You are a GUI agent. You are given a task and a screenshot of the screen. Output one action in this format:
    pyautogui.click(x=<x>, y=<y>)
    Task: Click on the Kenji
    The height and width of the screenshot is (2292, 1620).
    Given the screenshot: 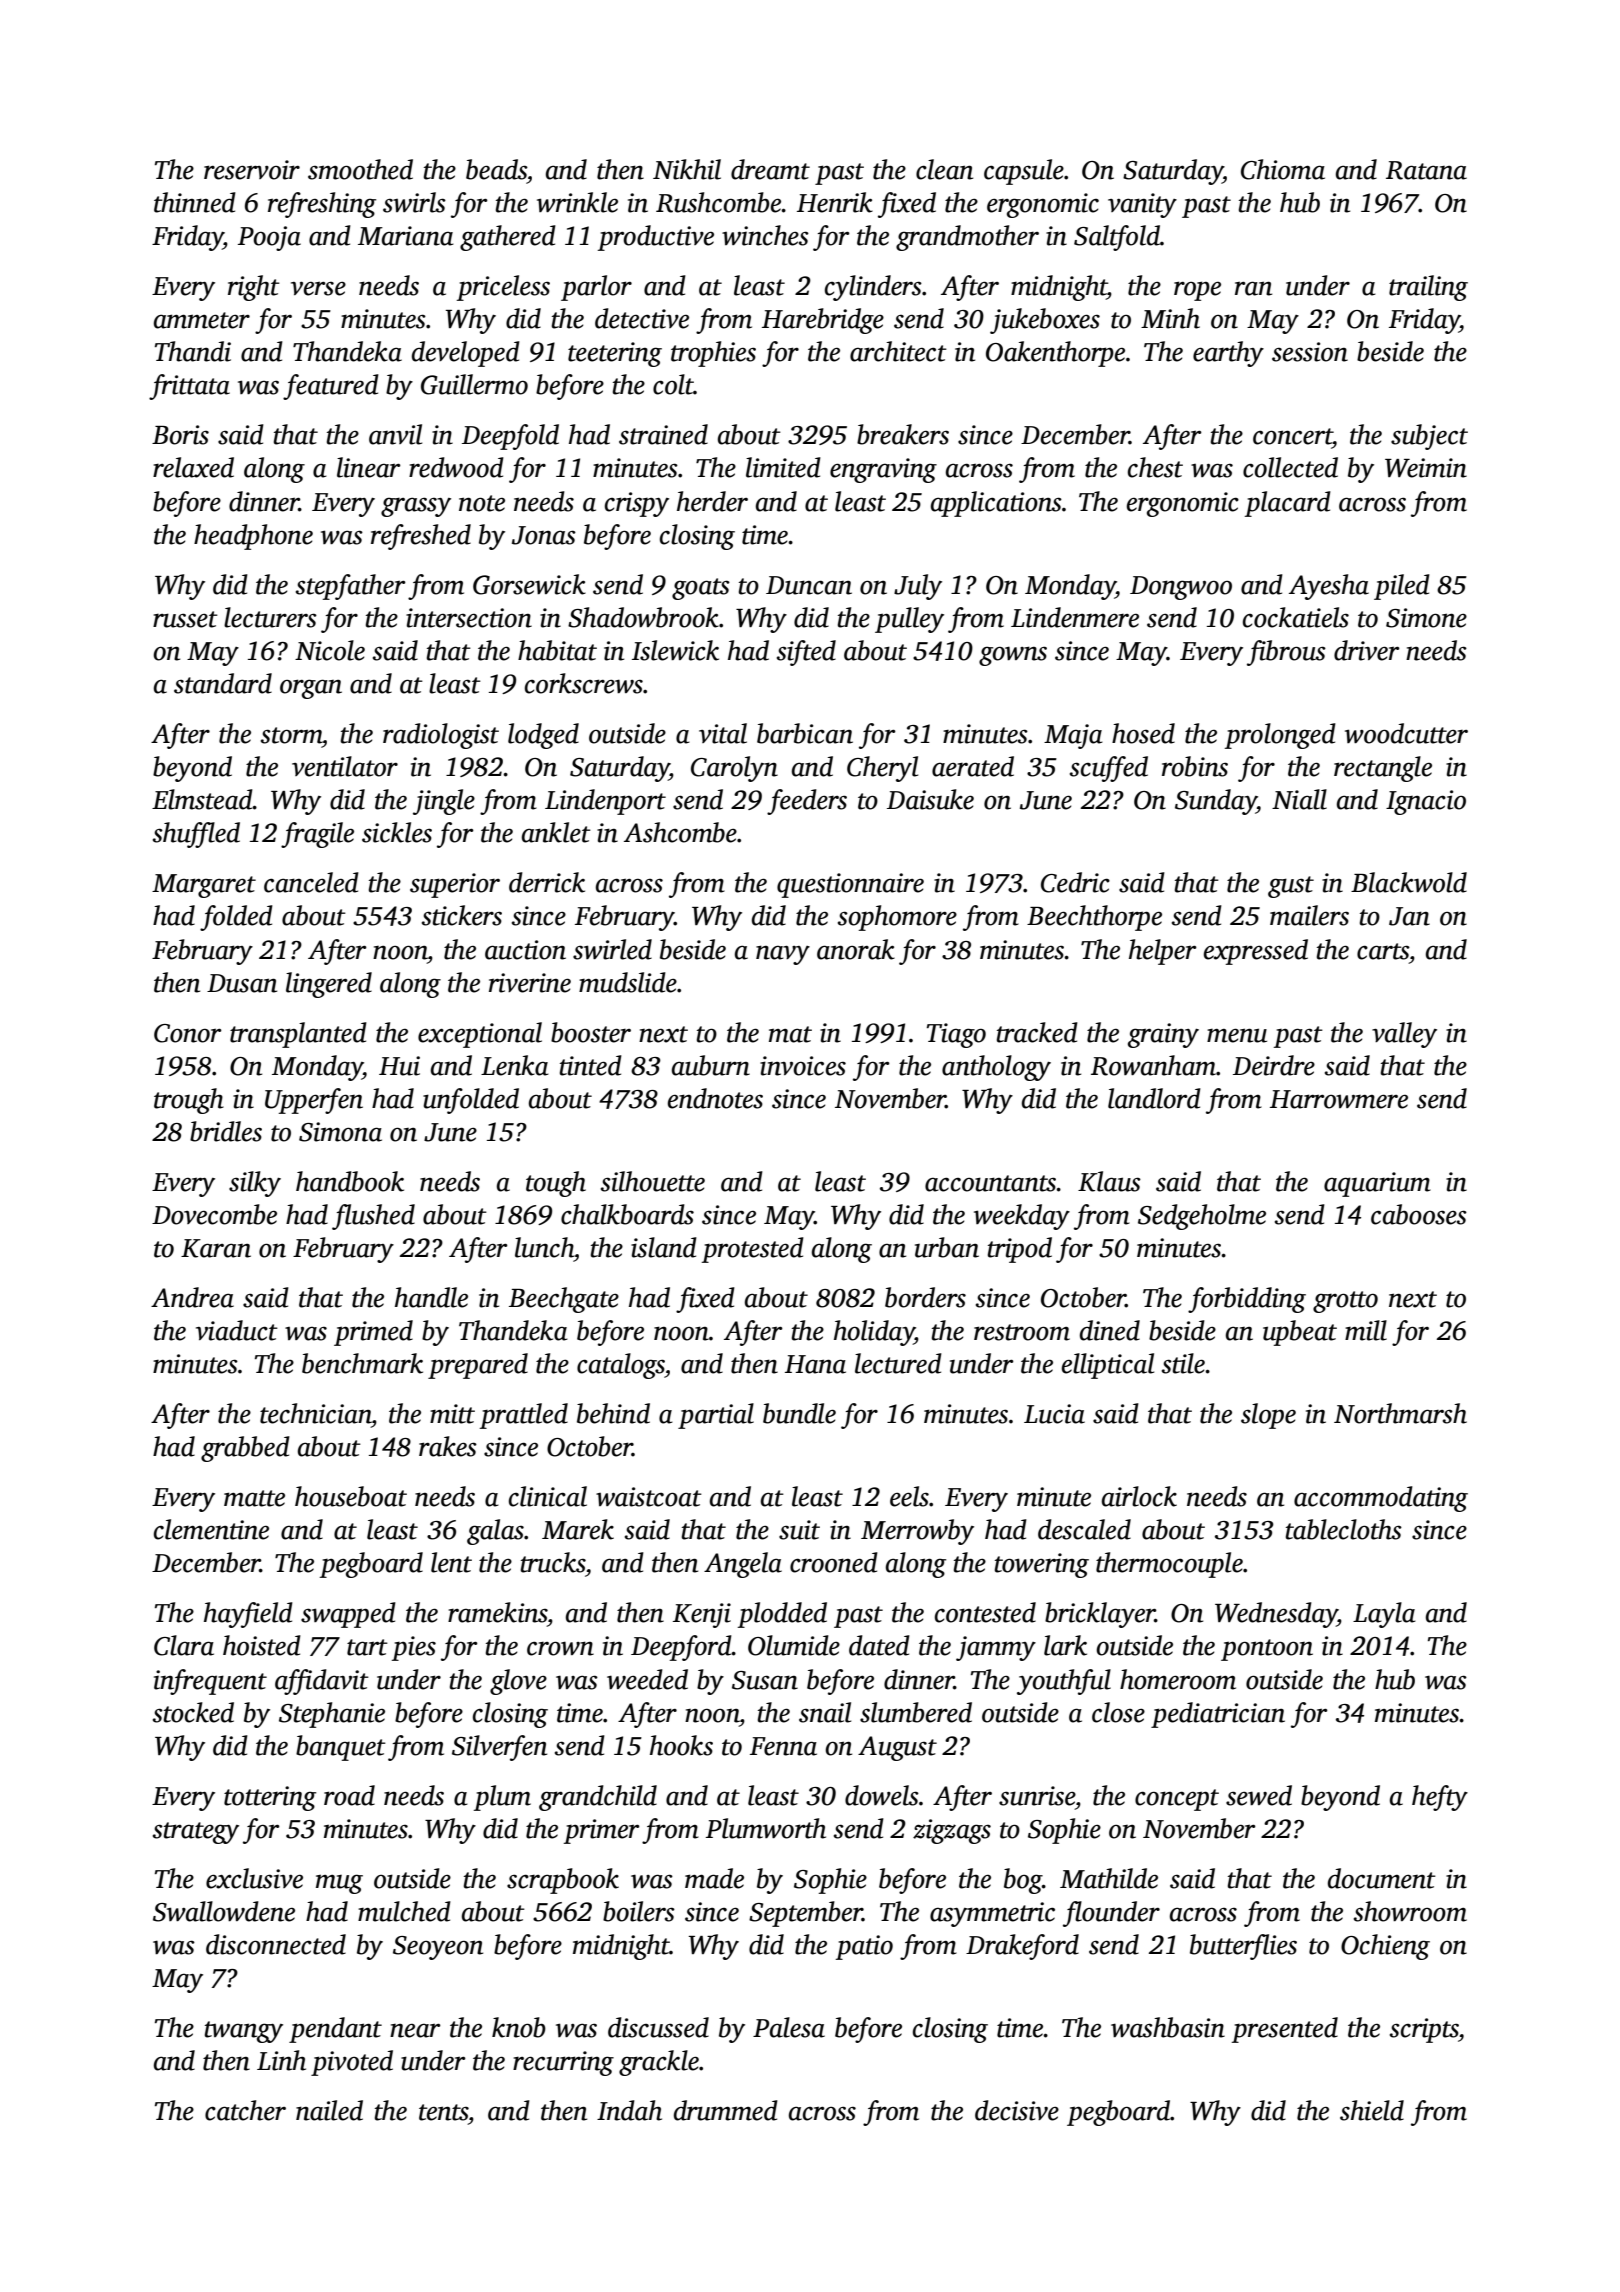 What is the action you would take?
    pyautogui.click(x=702, y=1615)
